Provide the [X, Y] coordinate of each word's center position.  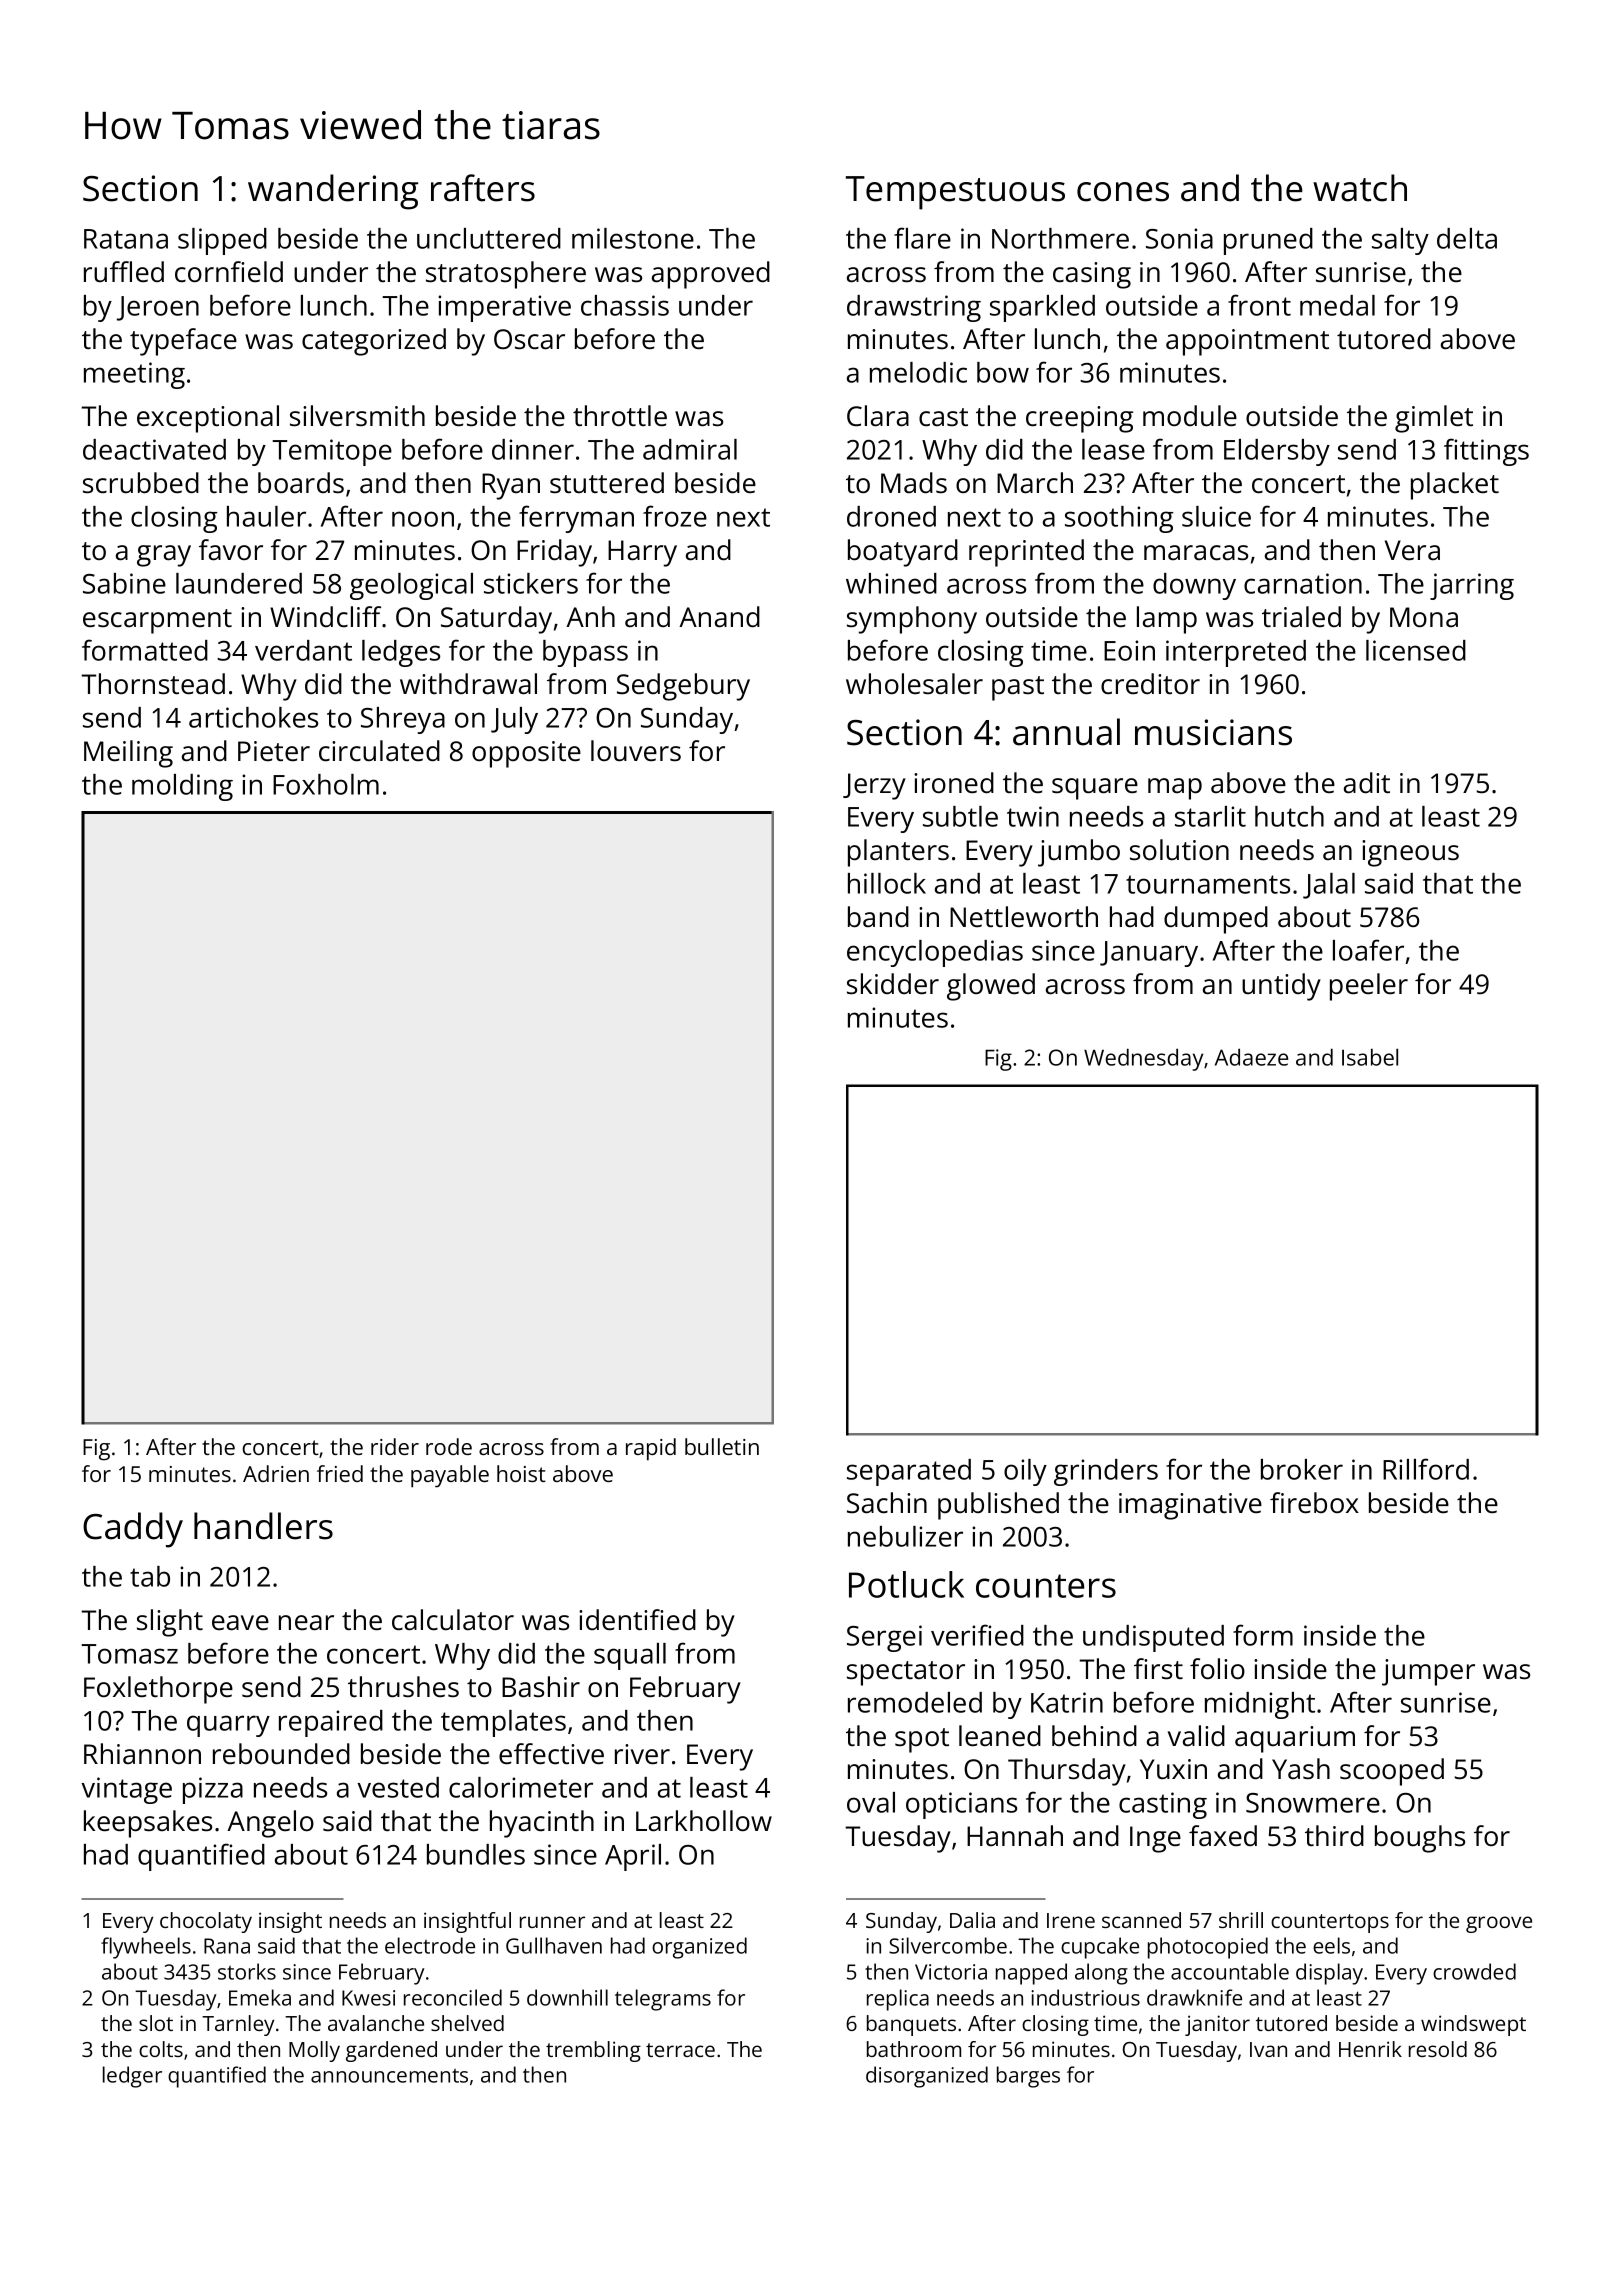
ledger [132, 2077]
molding [182, 787]
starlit [1210, 816]
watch [1360, 188]
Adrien [276, 1473]
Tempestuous [955, 193]
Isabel [1370, 1057]
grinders [1106, 1472]
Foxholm [326, 784]
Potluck [906, 1584]
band [878, 917]
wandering [333, 192]
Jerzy [874, 786]
